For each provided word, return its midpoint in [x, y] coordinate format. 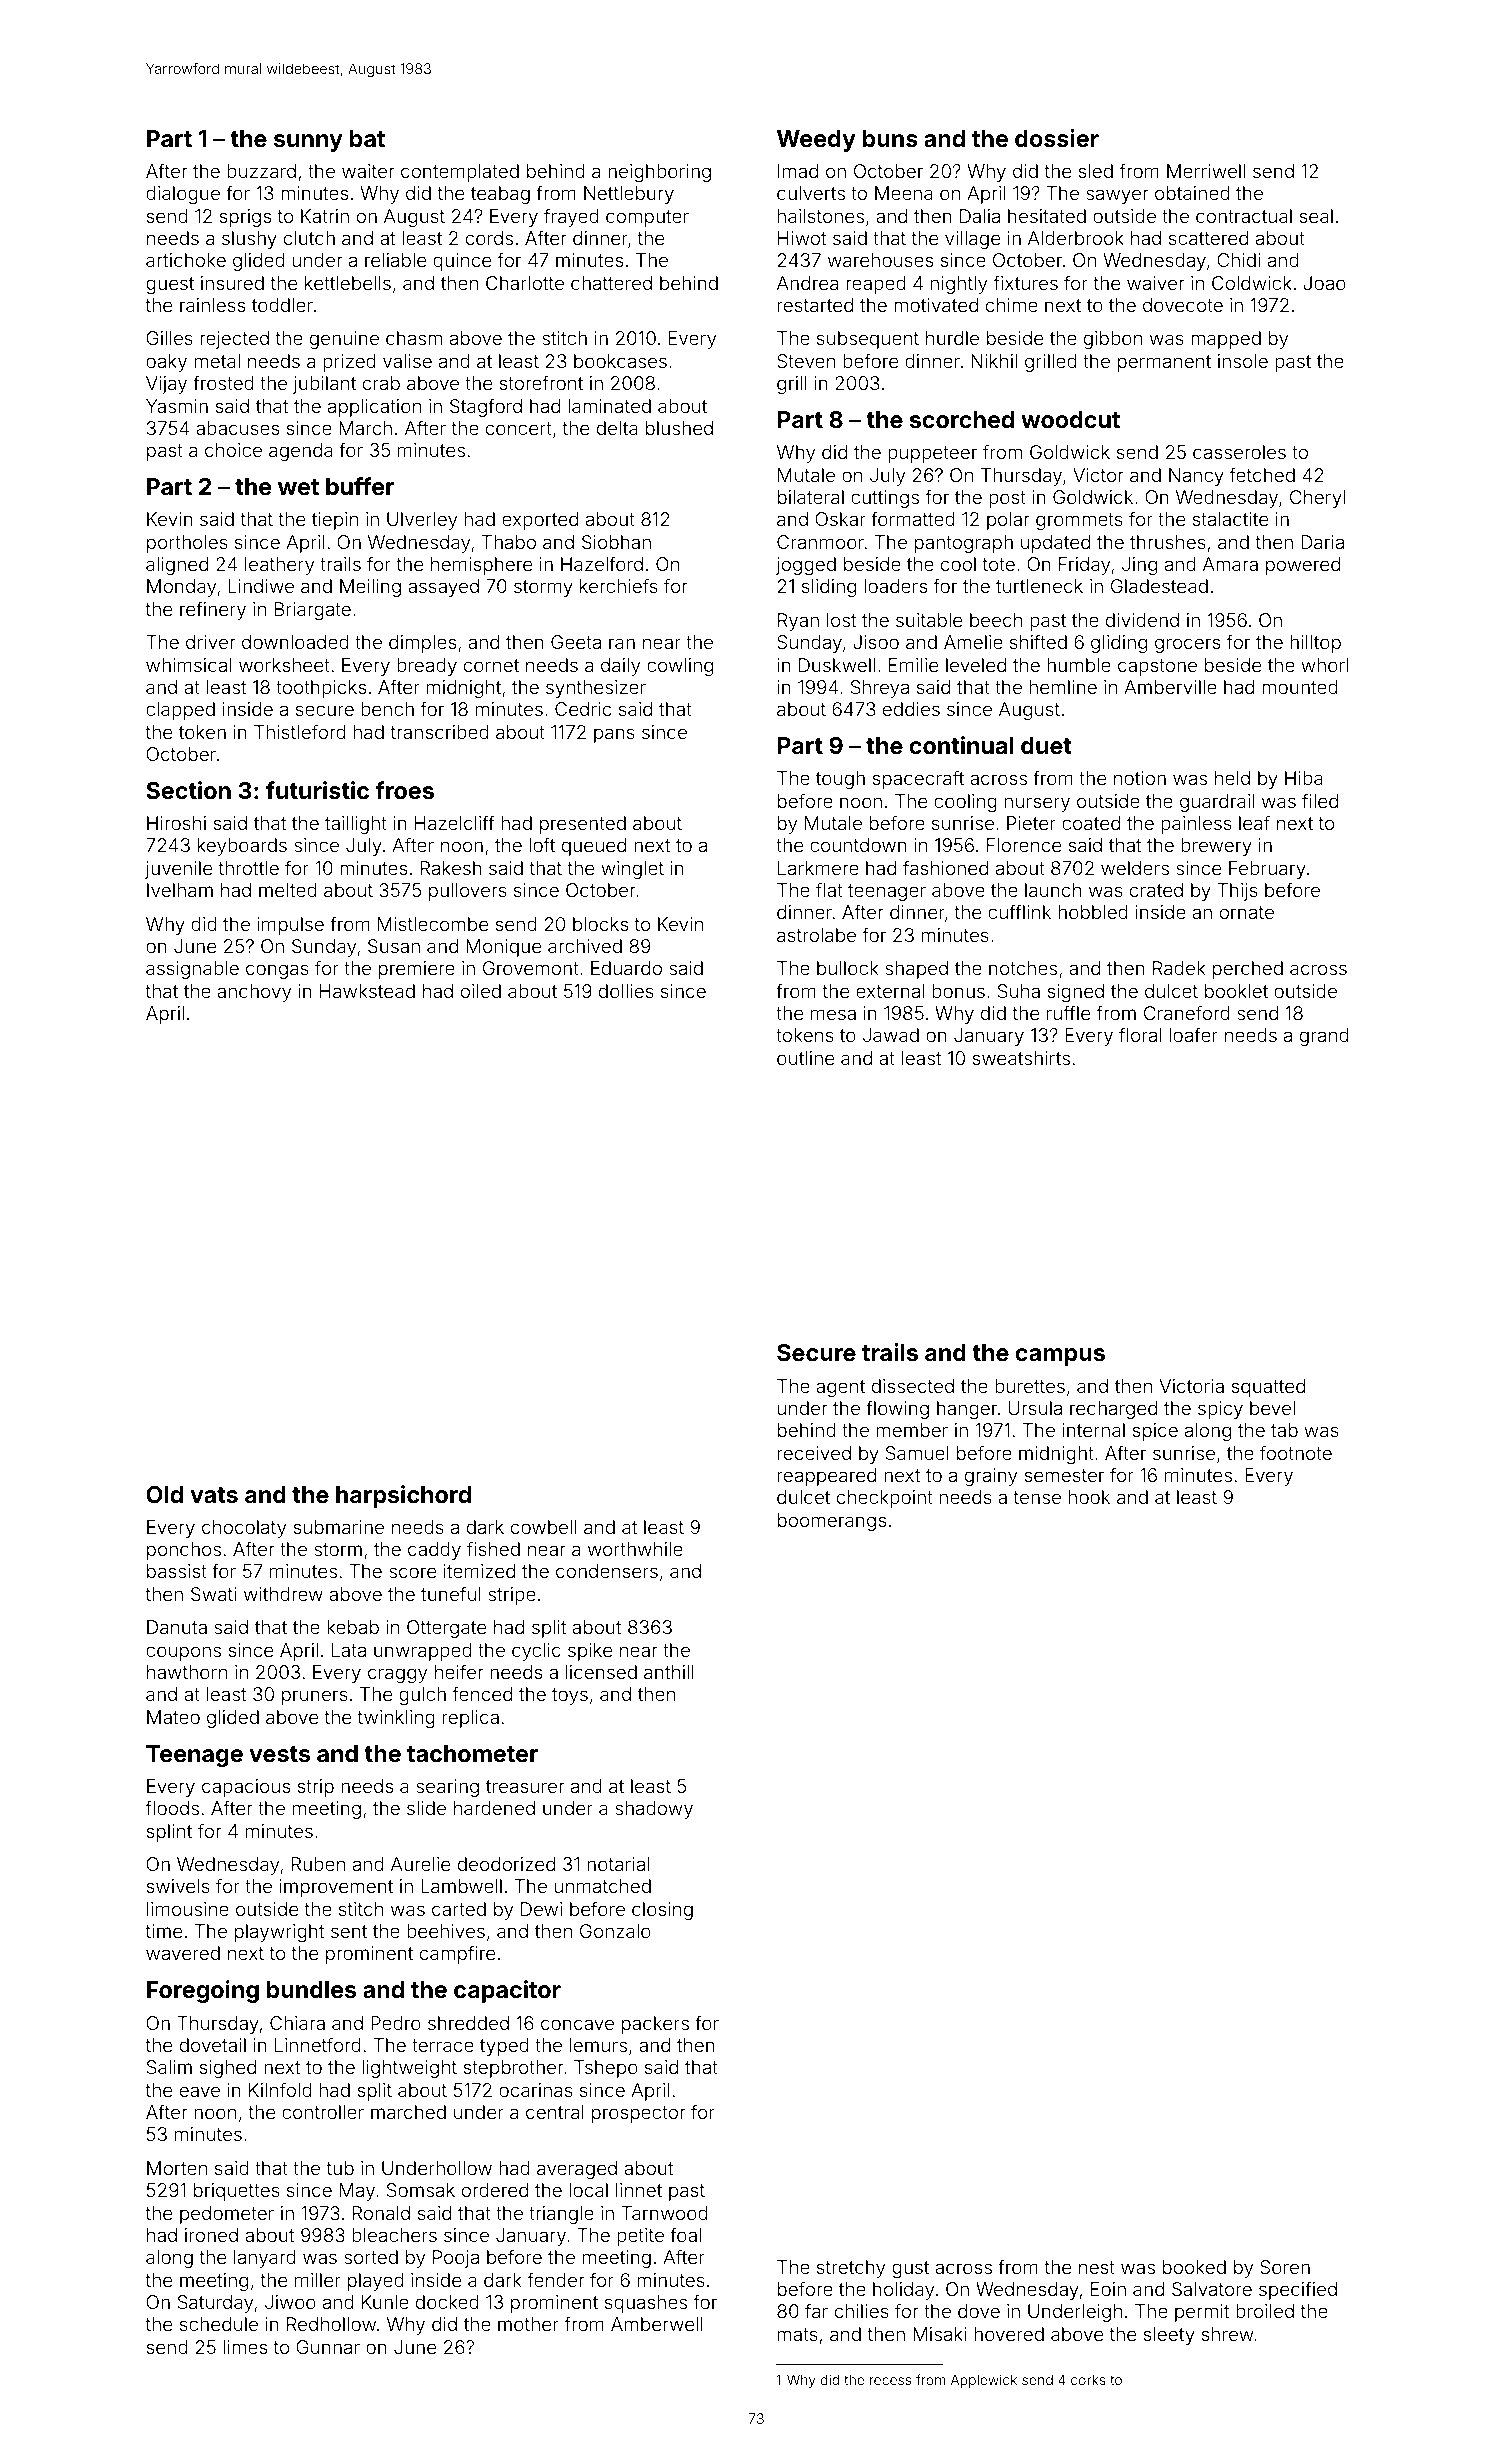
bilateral [811, 497]
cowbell [544, 1527]
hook [1089, 1497]
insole [1243, 361]
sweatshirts [1021, 1058]
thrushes [1168, 542]
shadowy [654, 1810]
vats [214, 1495]
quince [462, 262]
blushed [679, 428]
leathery [279, 566]
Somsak [421, 2190]
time [163, 1931]
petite [640, 2237]
